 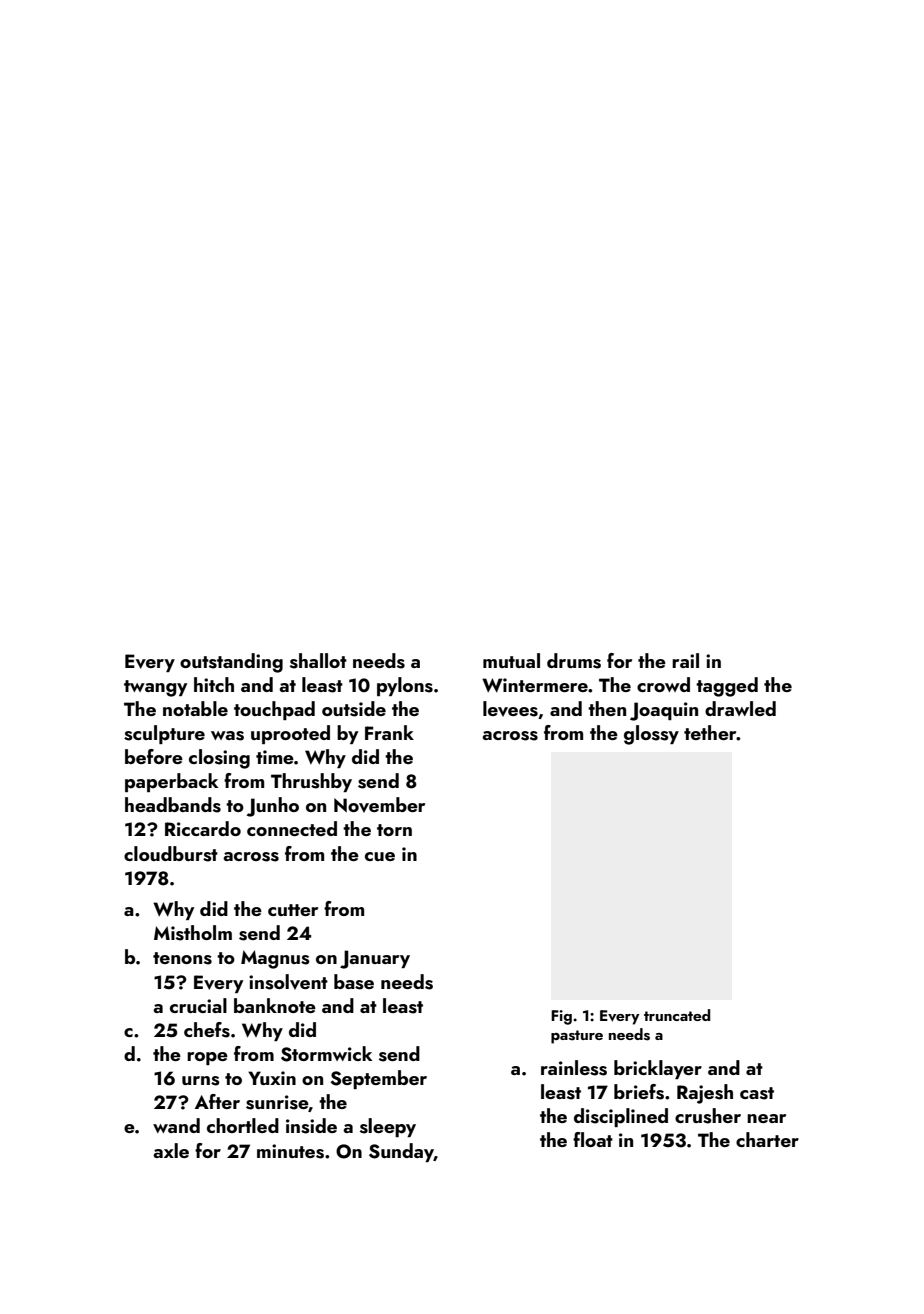 I want to click on cloudburst, so click(x=171, y=854).
